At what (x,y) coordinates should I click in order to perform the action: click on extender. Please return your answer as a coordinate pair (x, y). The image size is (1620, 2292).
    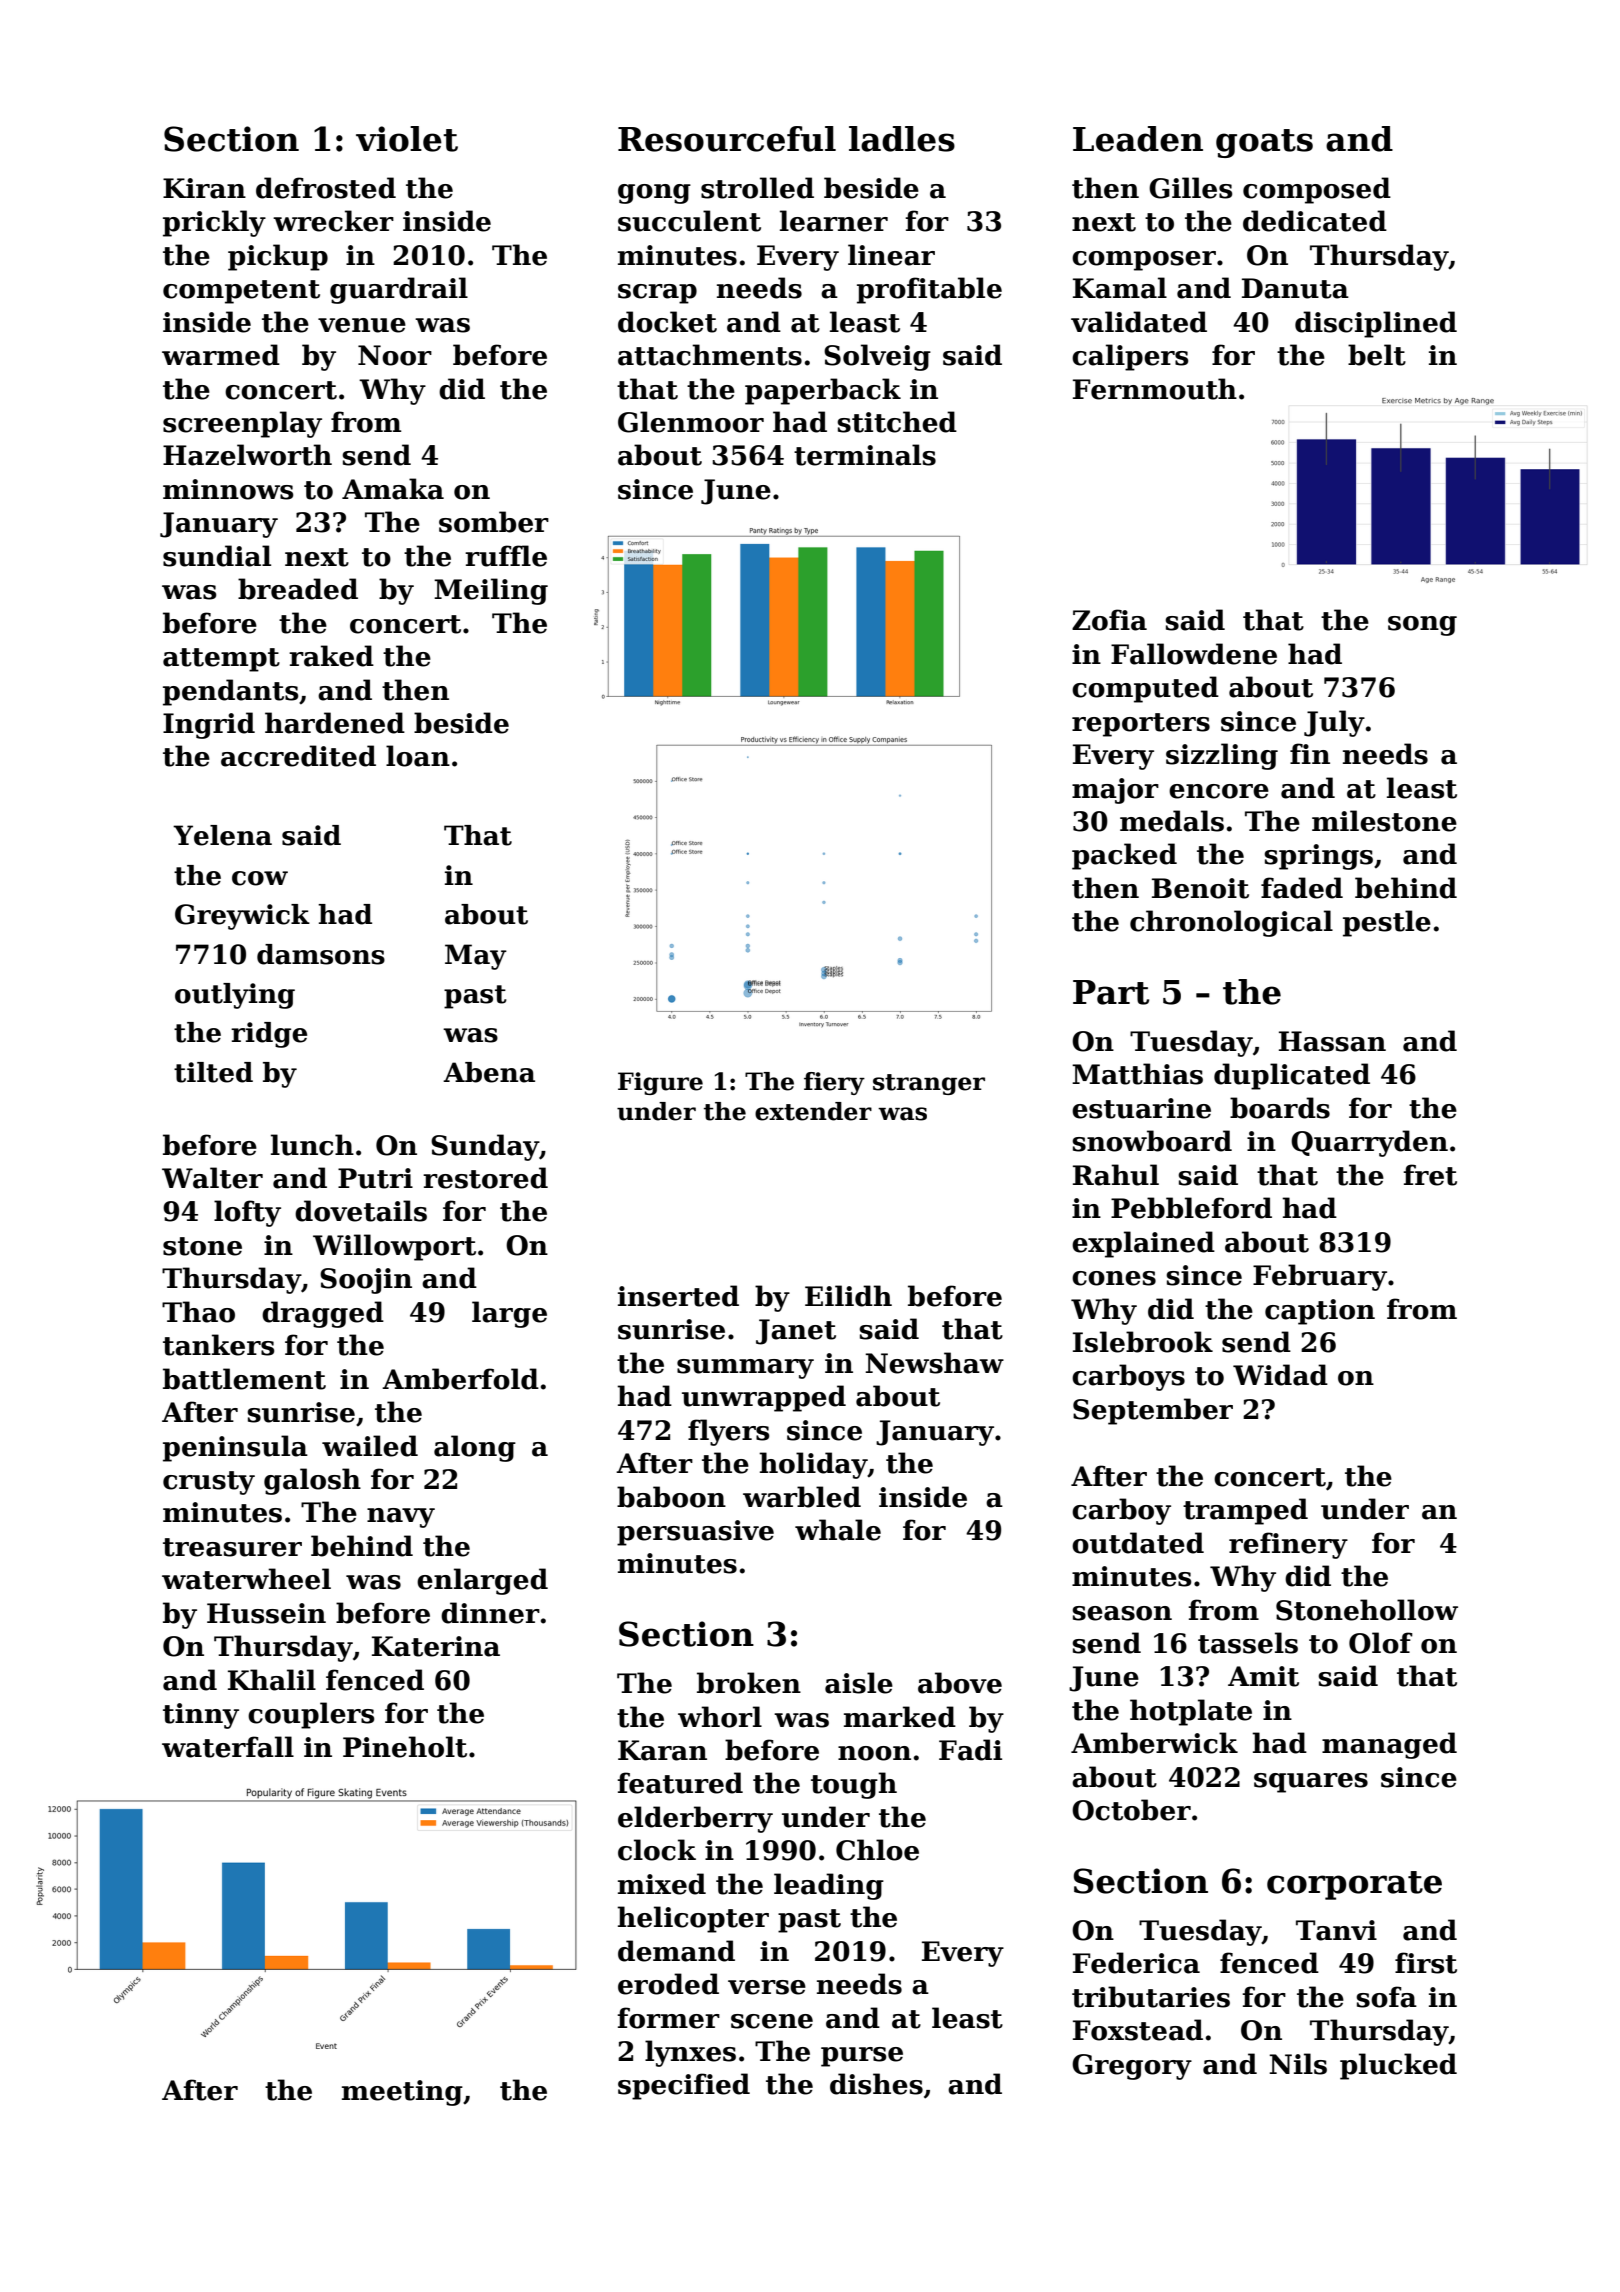
    Looking at the image, I should click on (813, 1111).
